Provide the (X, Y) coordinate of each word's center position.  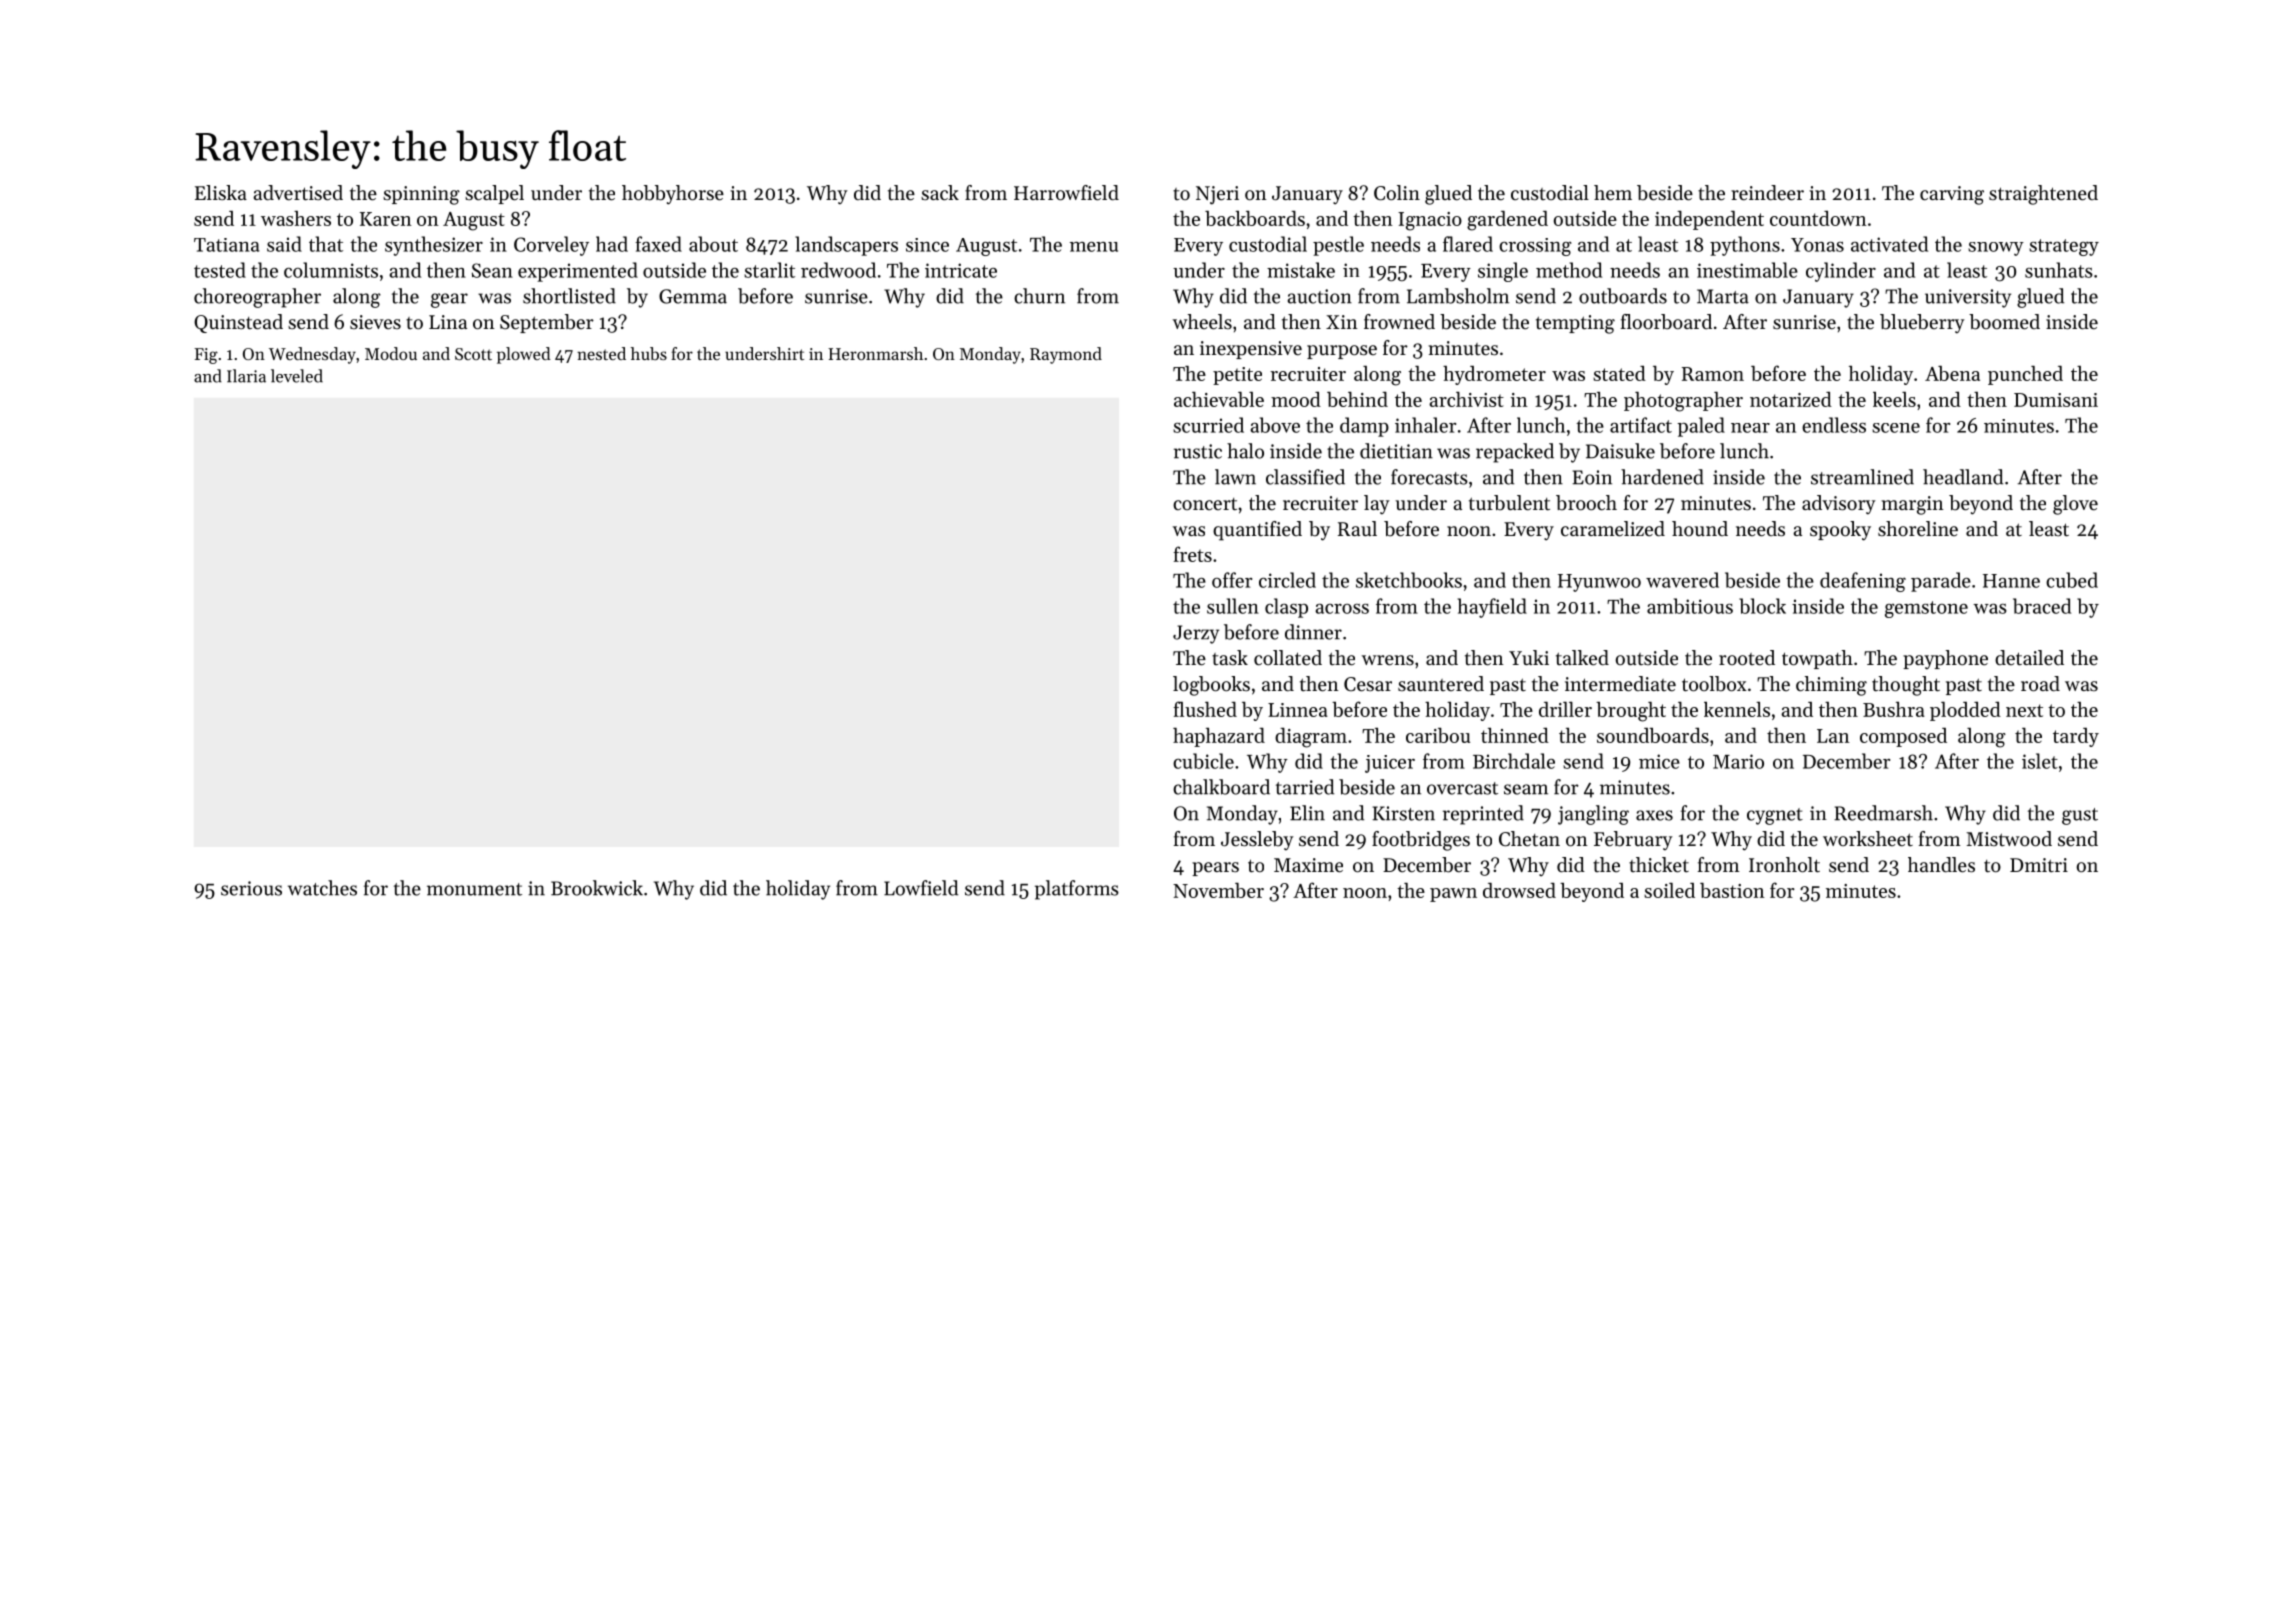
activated (1889, 244)
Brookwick (597, 888)
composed (1903, 737)
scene (1896, 428)
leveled (297, 376)
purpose (1342, 352)
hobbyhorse (673, 195)
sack (940, 193)
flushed (1205, 709)
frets (1192, 554)
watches (322, 888)
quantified (1257, 531)
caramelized (1613, 529)
